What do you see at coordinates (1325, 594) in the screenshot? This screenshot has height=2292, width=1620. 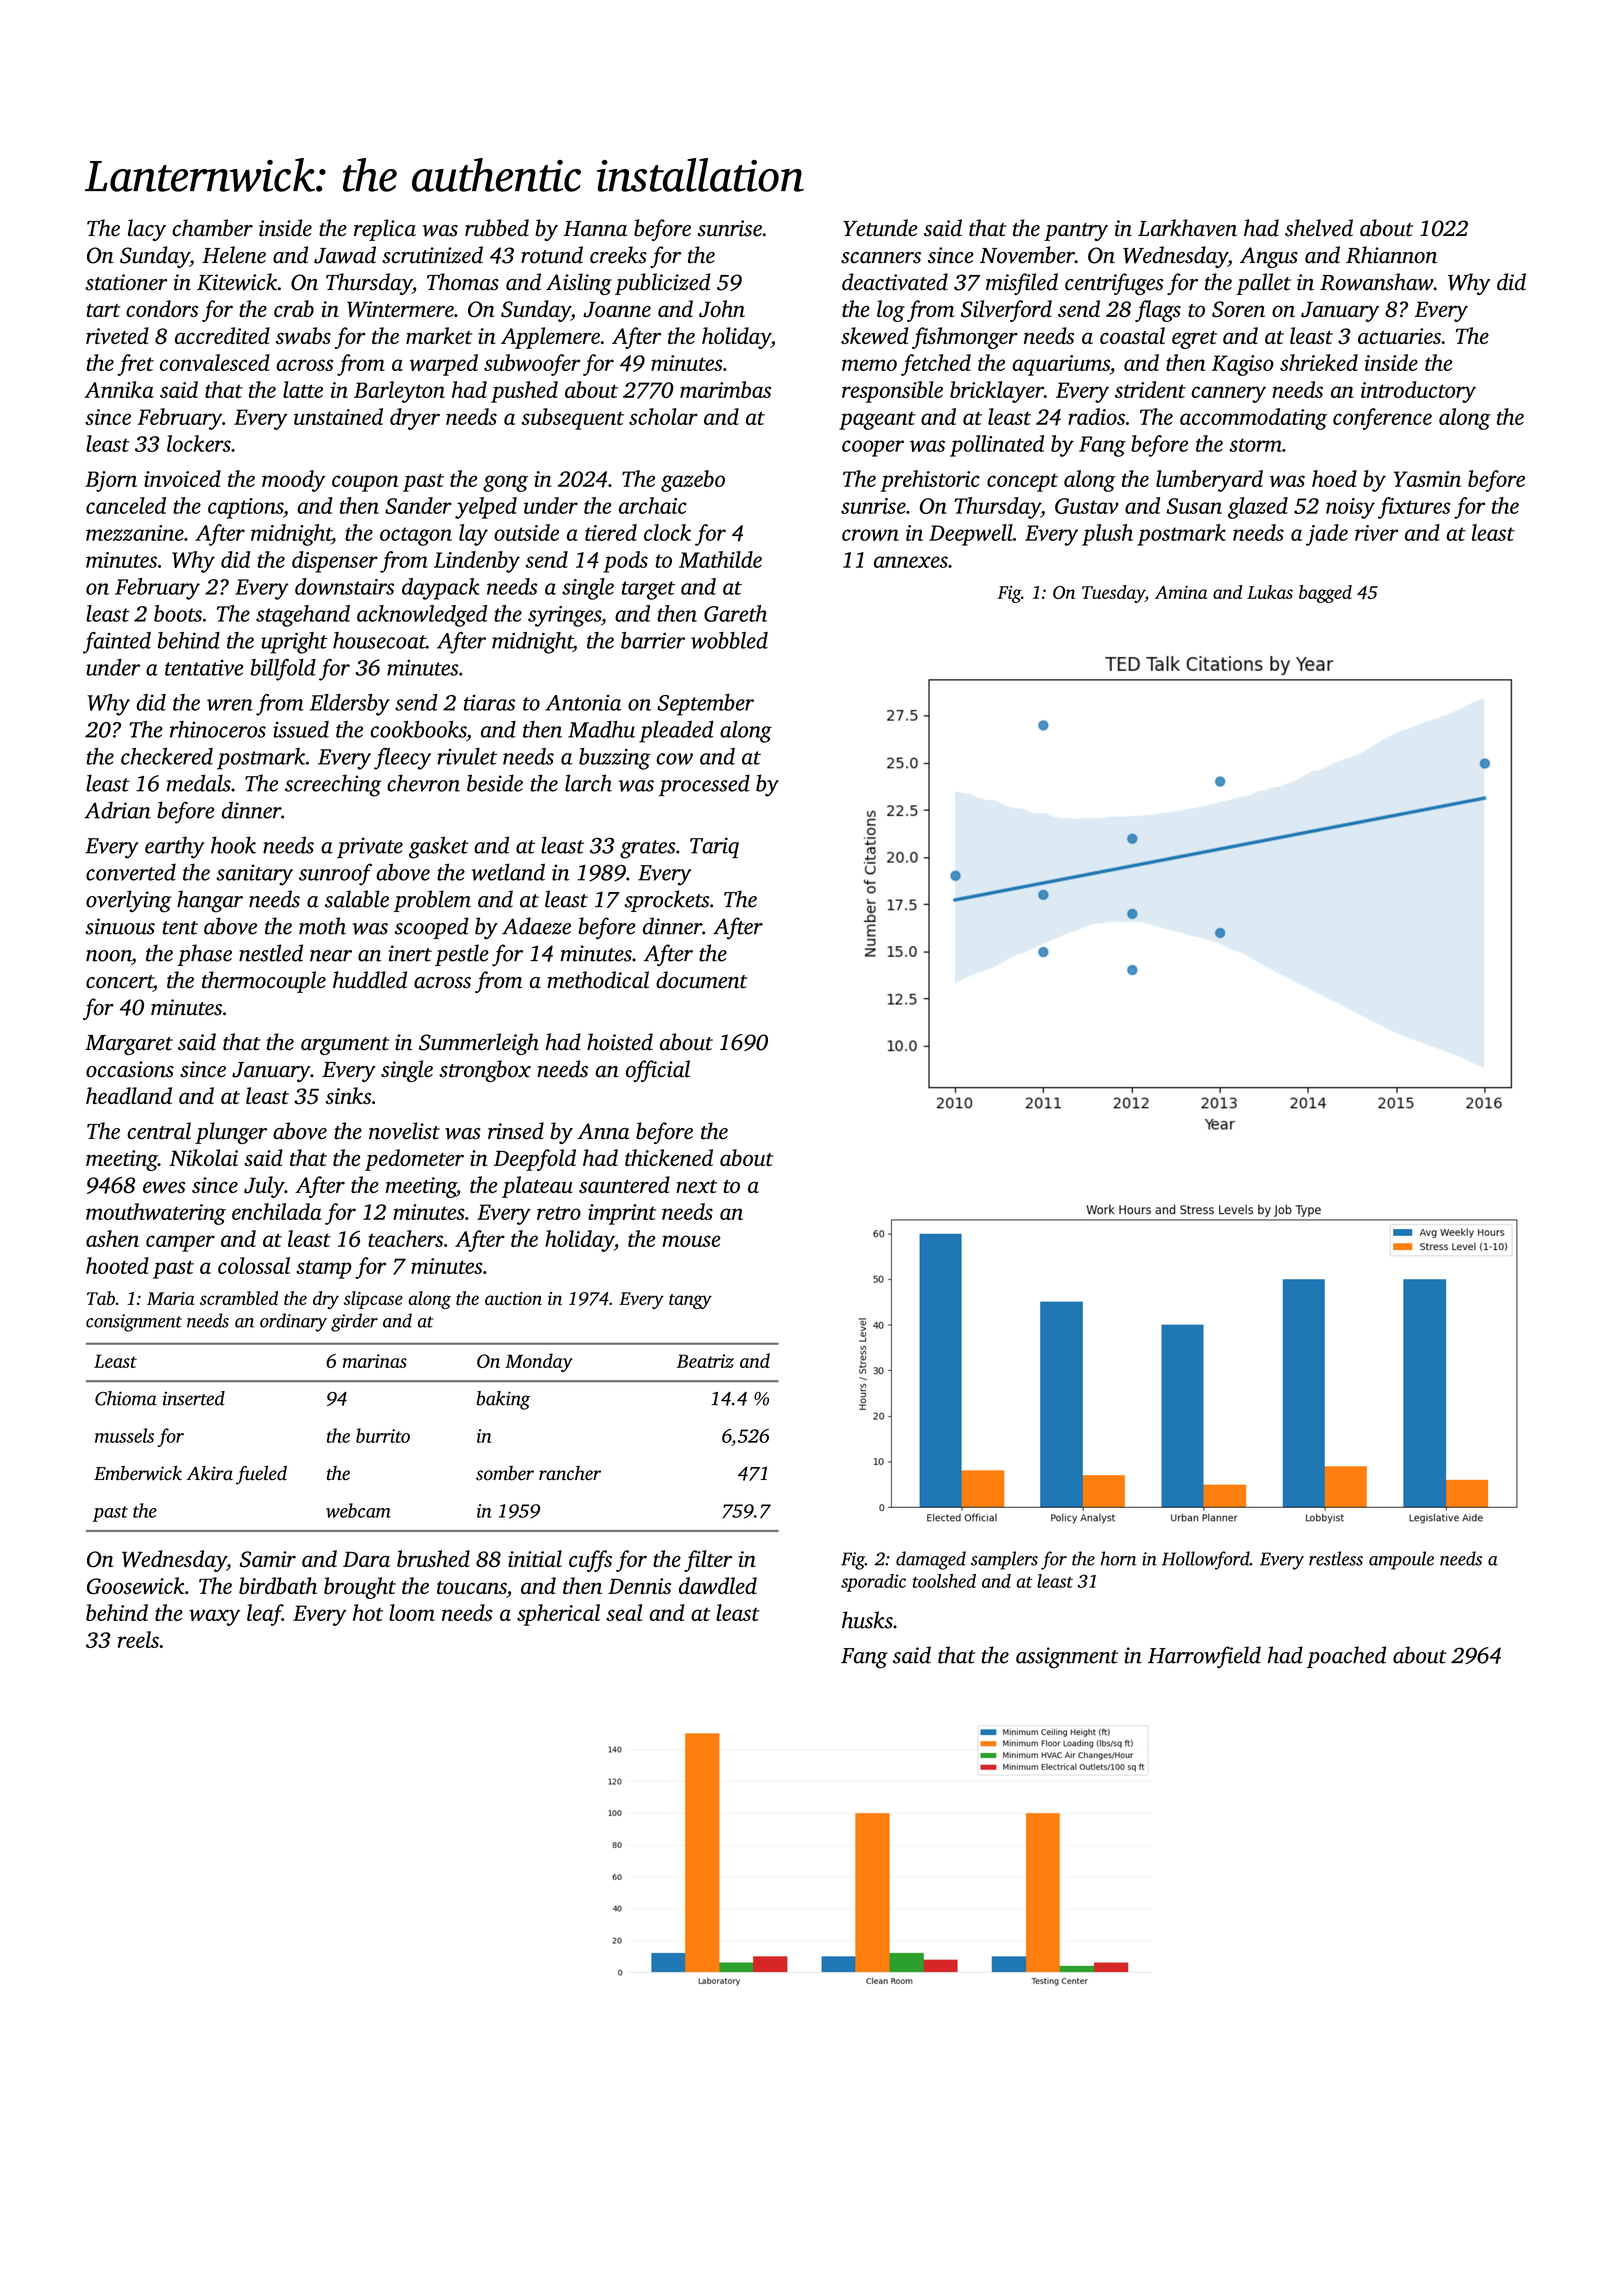 I see `bagged` at bounding box center [1325, 594].
